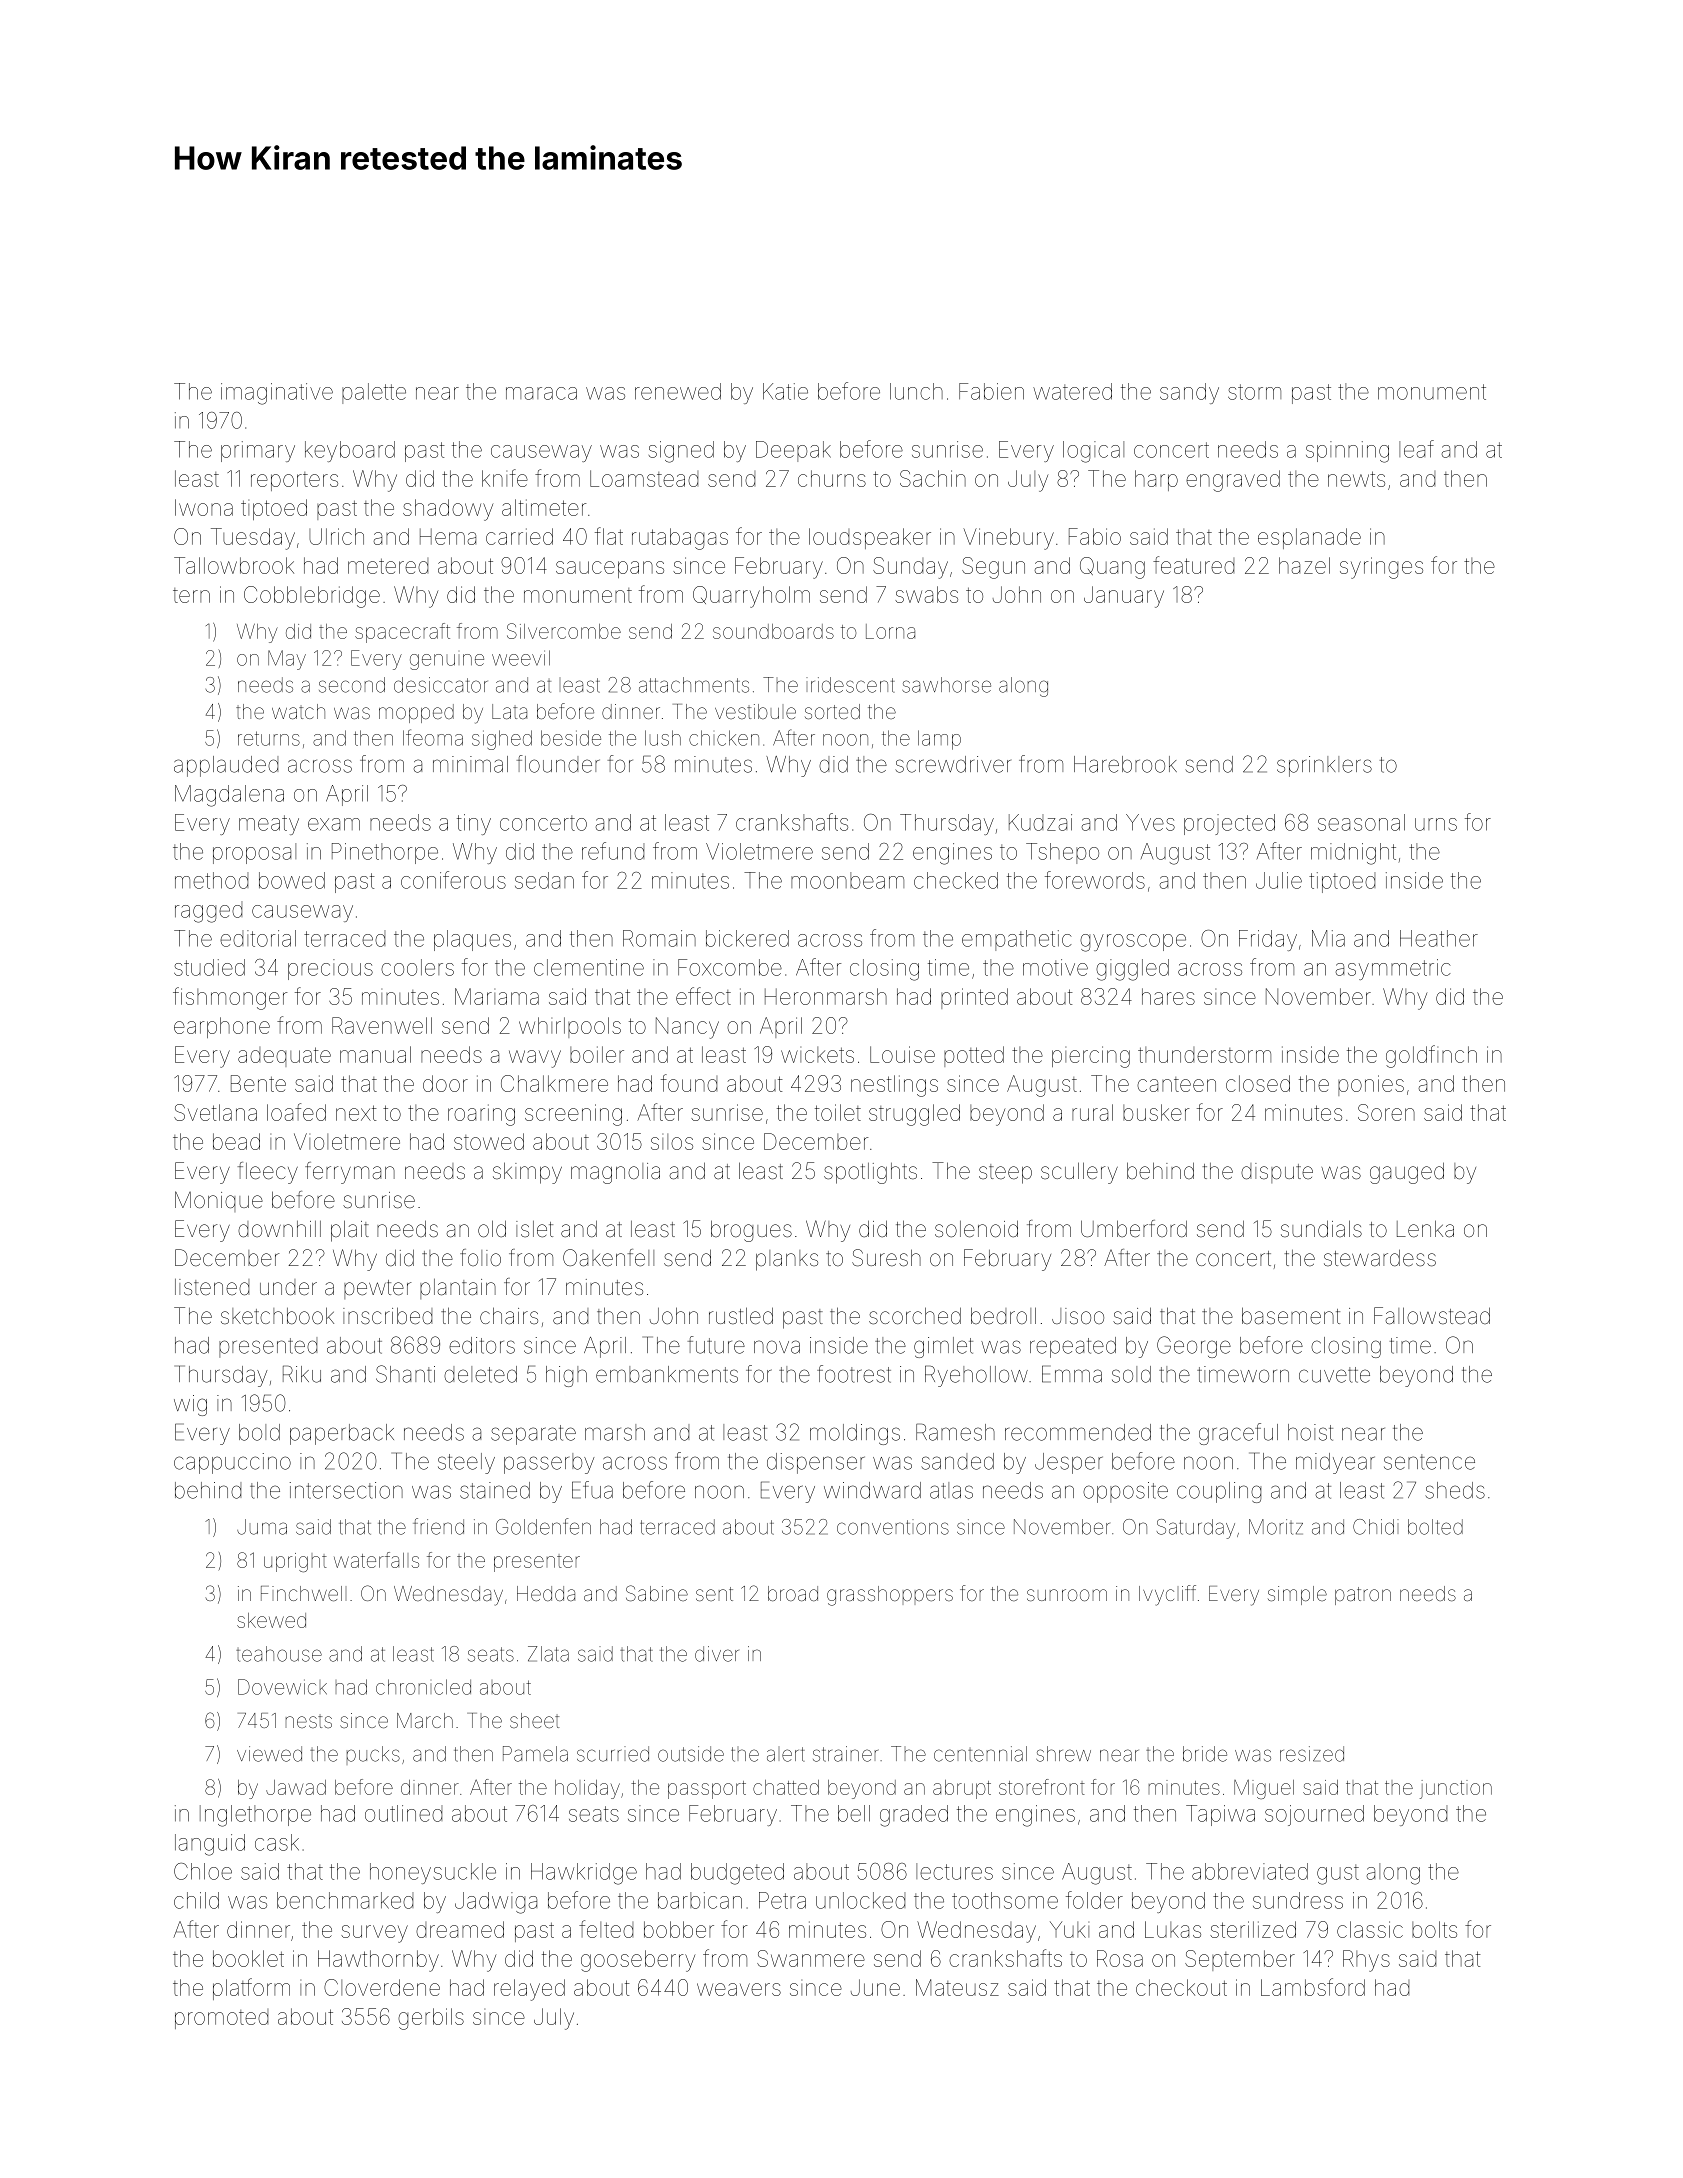 The image size is (1683, 2178). Describe the element at coordinates (663, 738) in the image. I see `lush` at that location.
